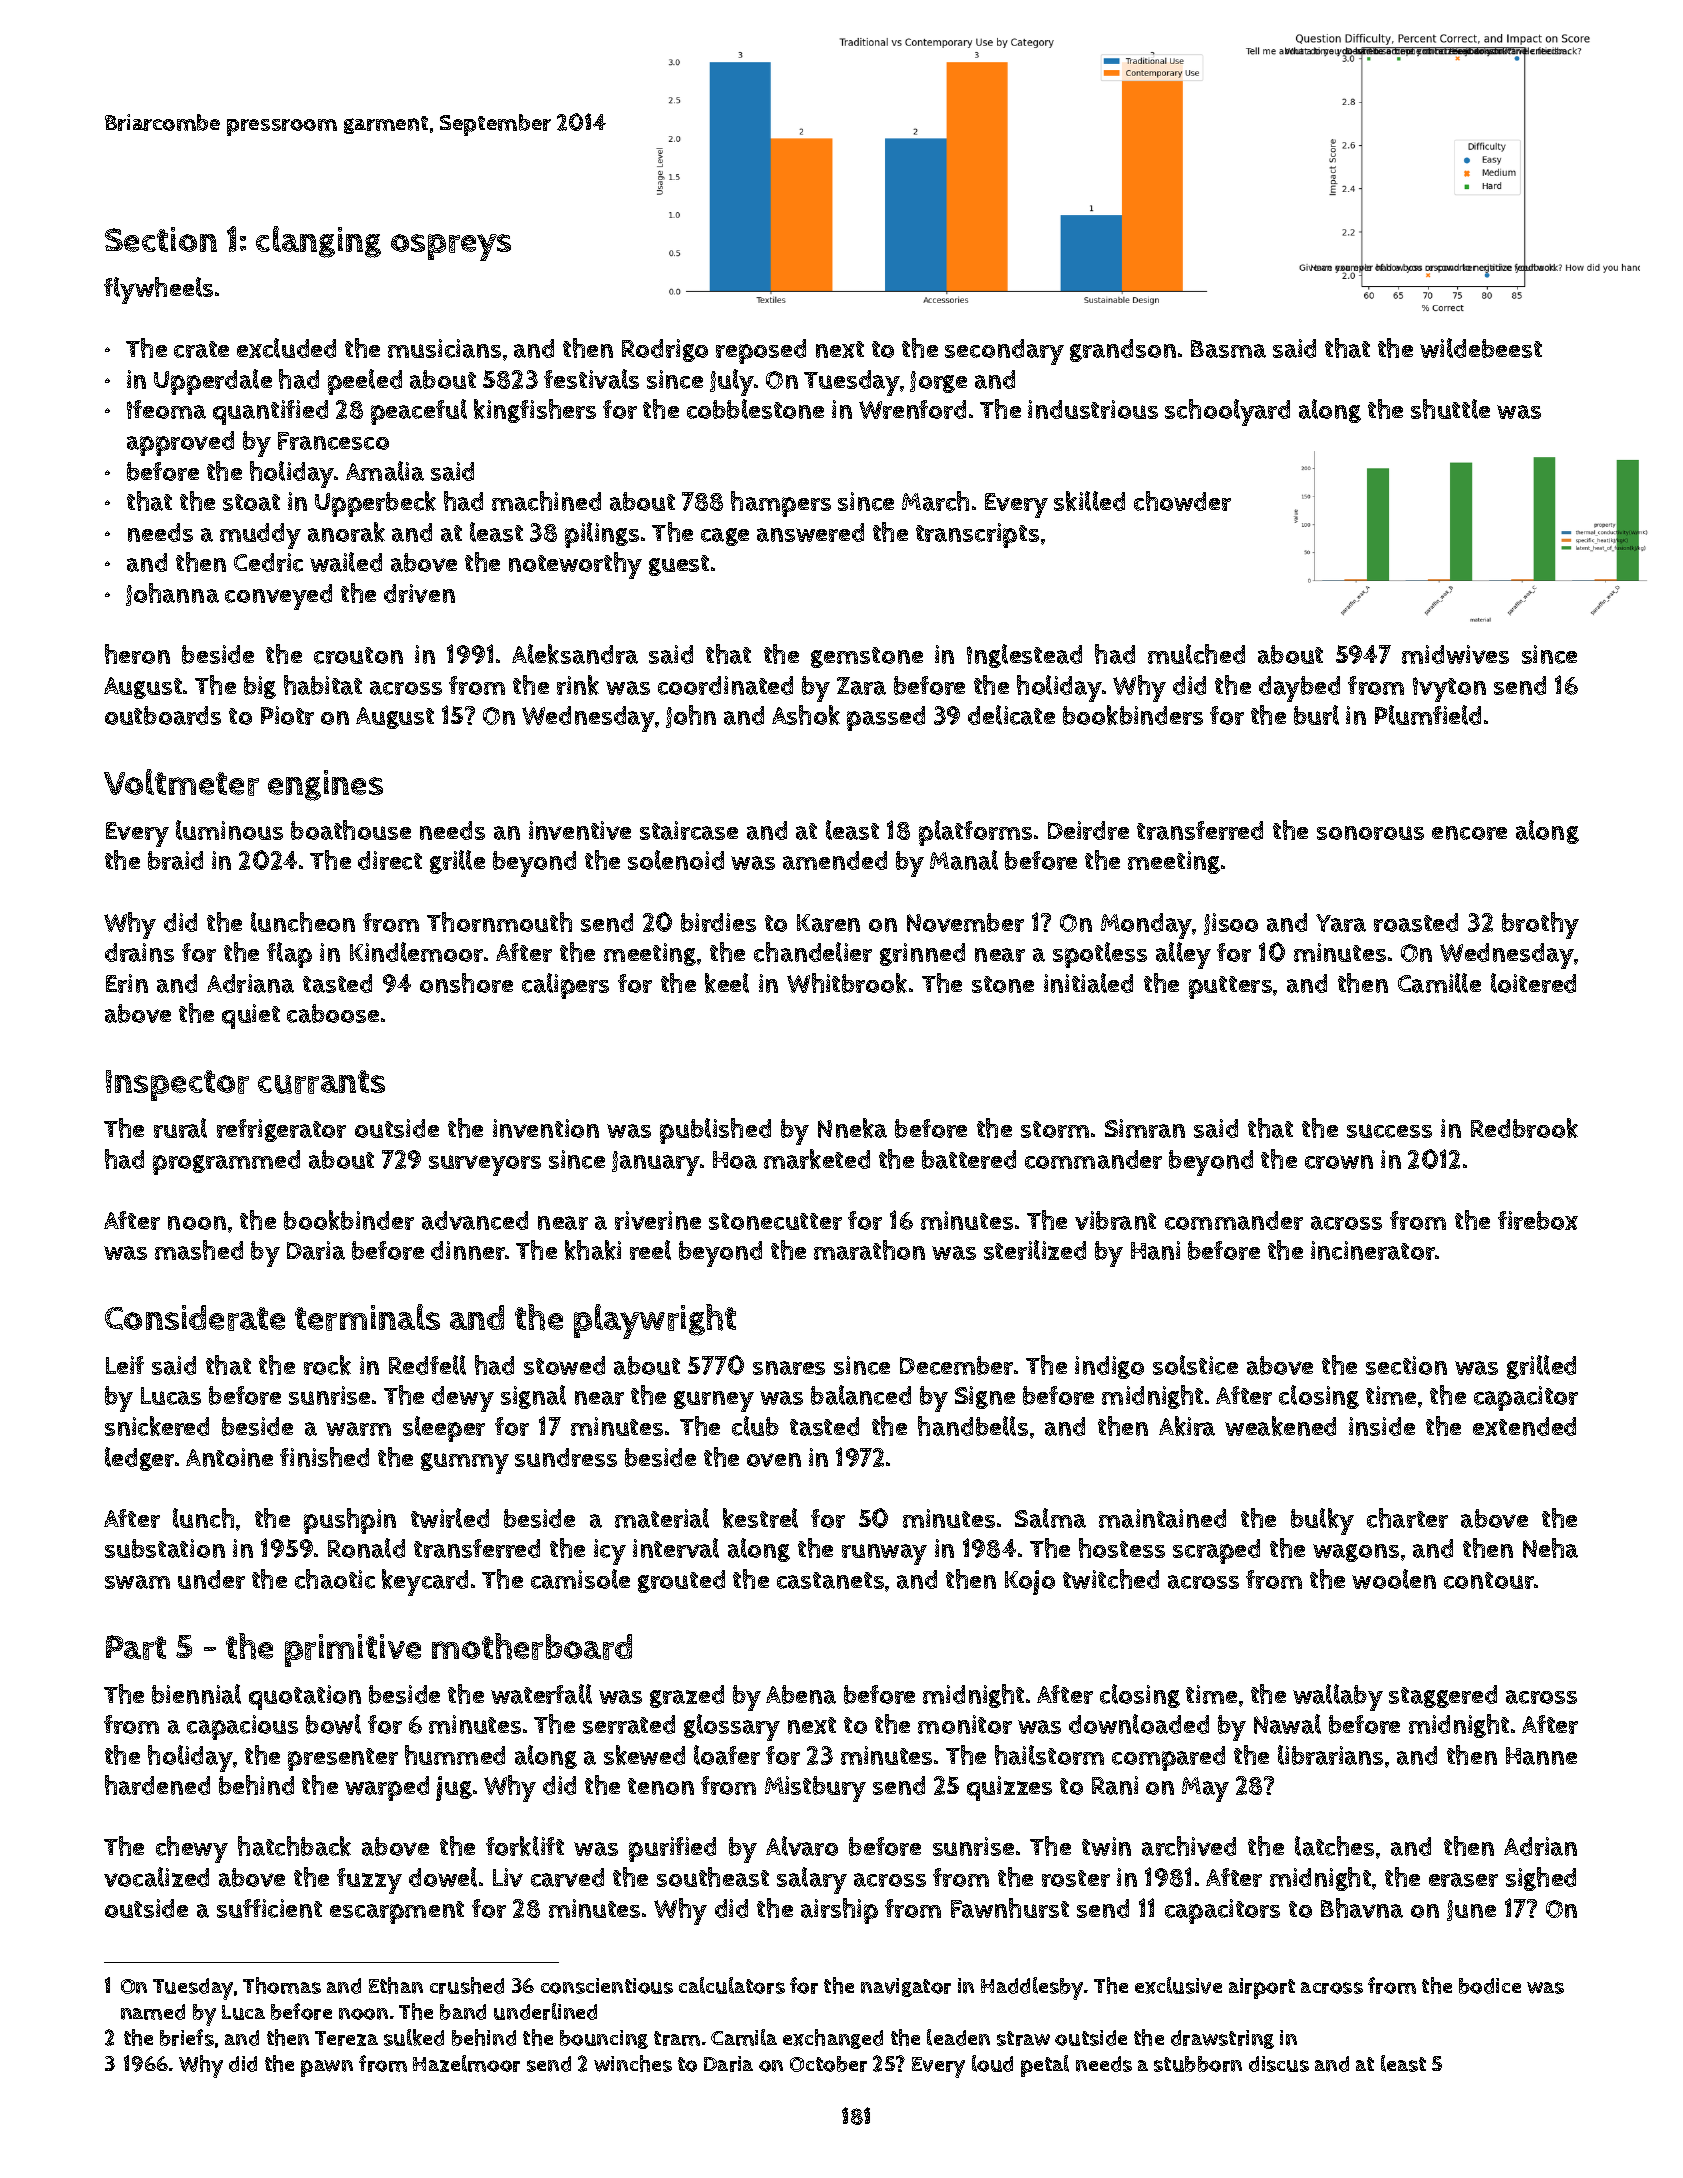 The image size is (1683, 2178). Describe the element at coordinates (633, 2063) in the screenshot. I see `winches` at that location.
